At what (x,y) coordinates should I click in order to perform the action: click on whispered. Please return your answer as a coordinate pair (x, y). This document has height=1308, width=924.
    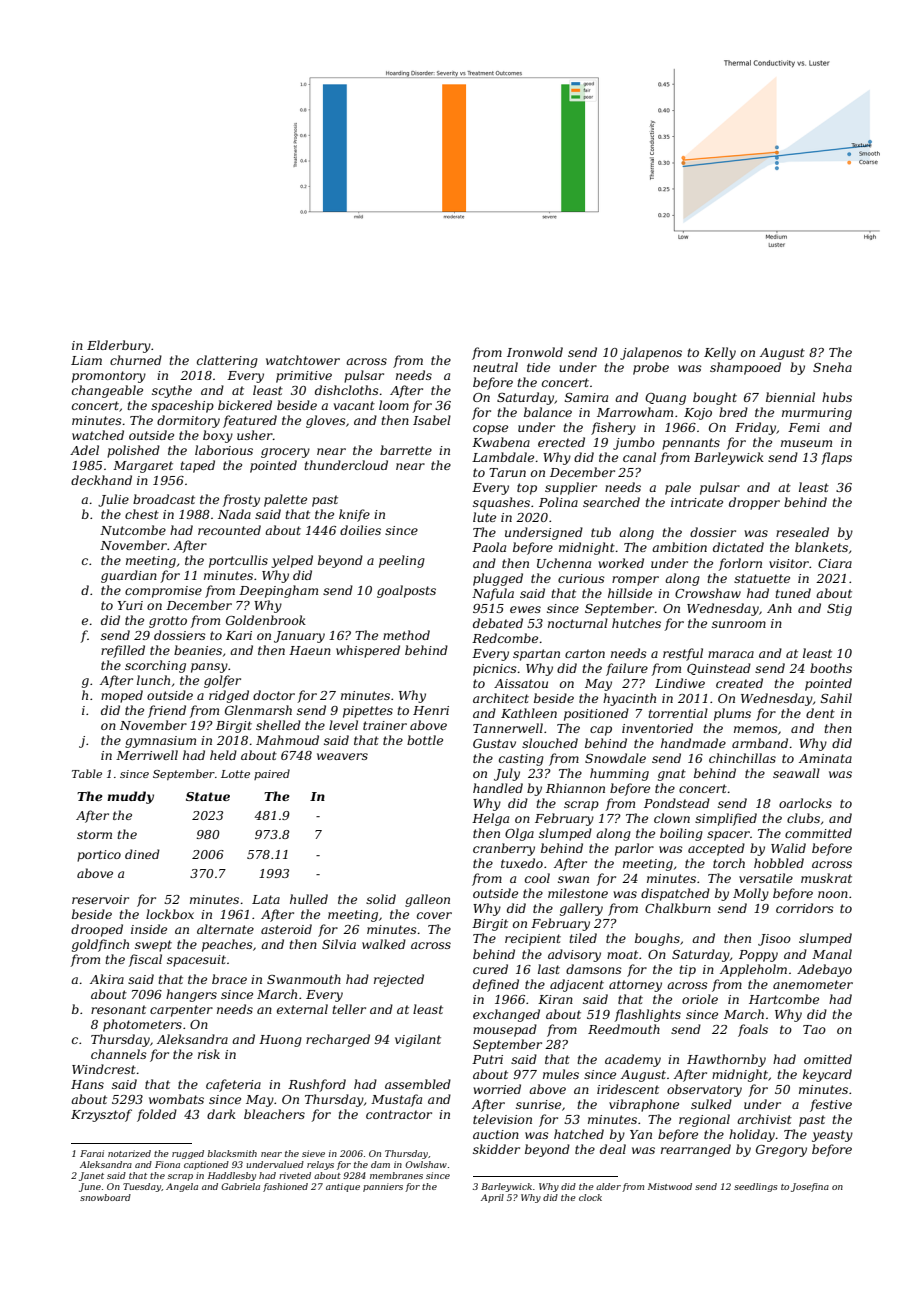
    Looking at the image, I should click on (368, 651).
